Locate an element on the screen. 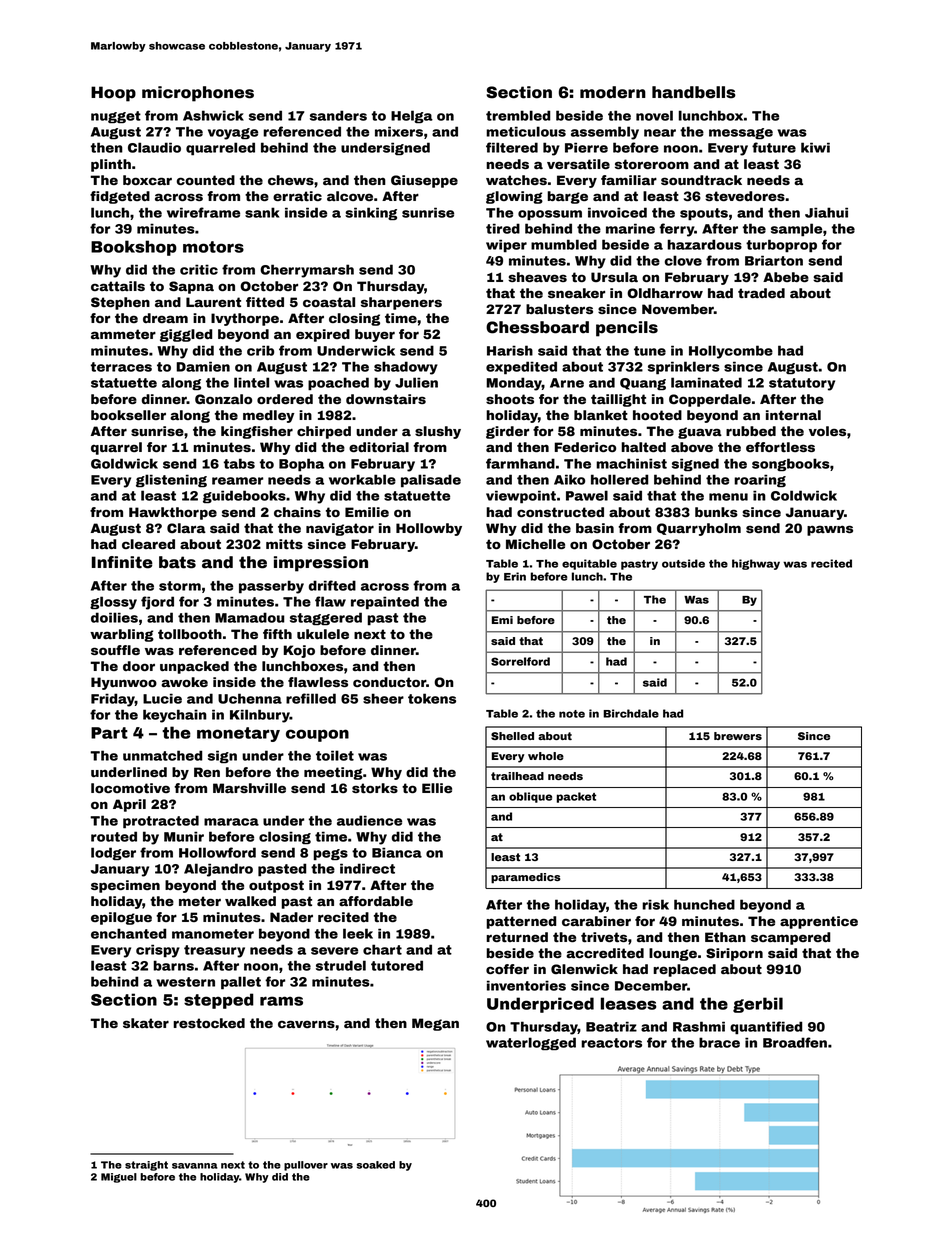  fjord is located at coordinates (157, 603).
